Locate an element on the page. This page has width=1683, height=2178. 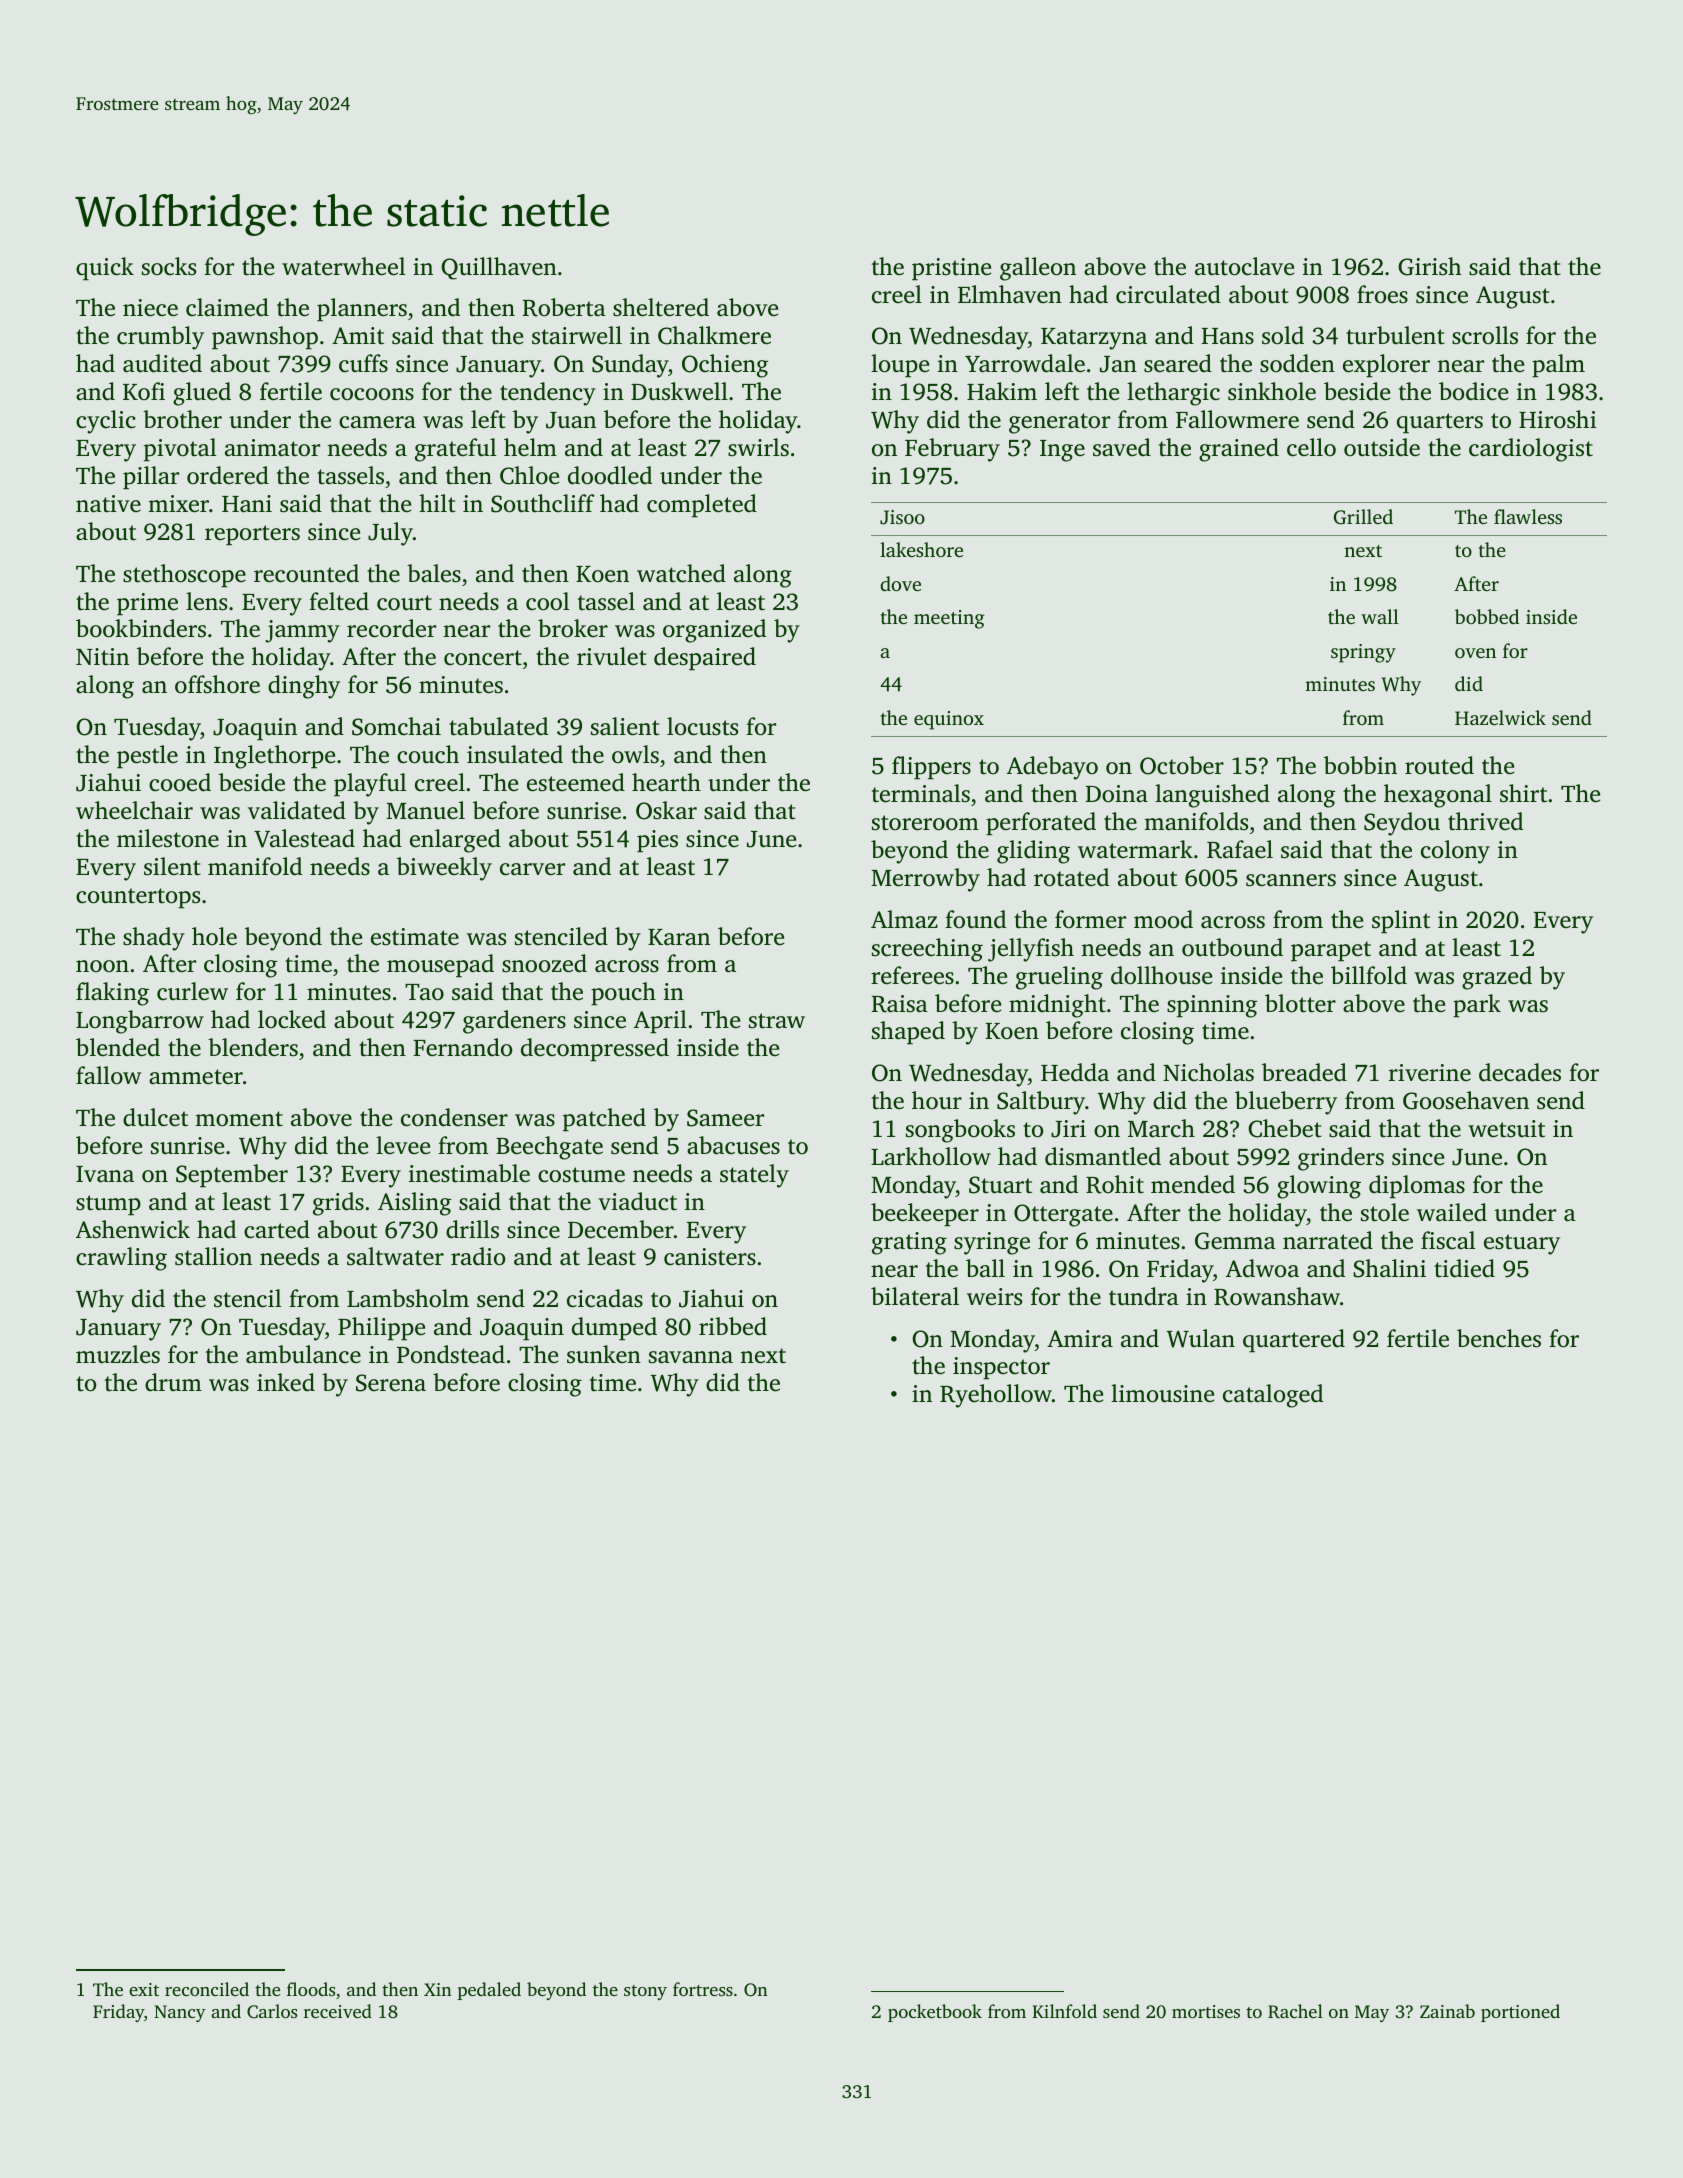
inked is located at coordinates (286, 1382).
